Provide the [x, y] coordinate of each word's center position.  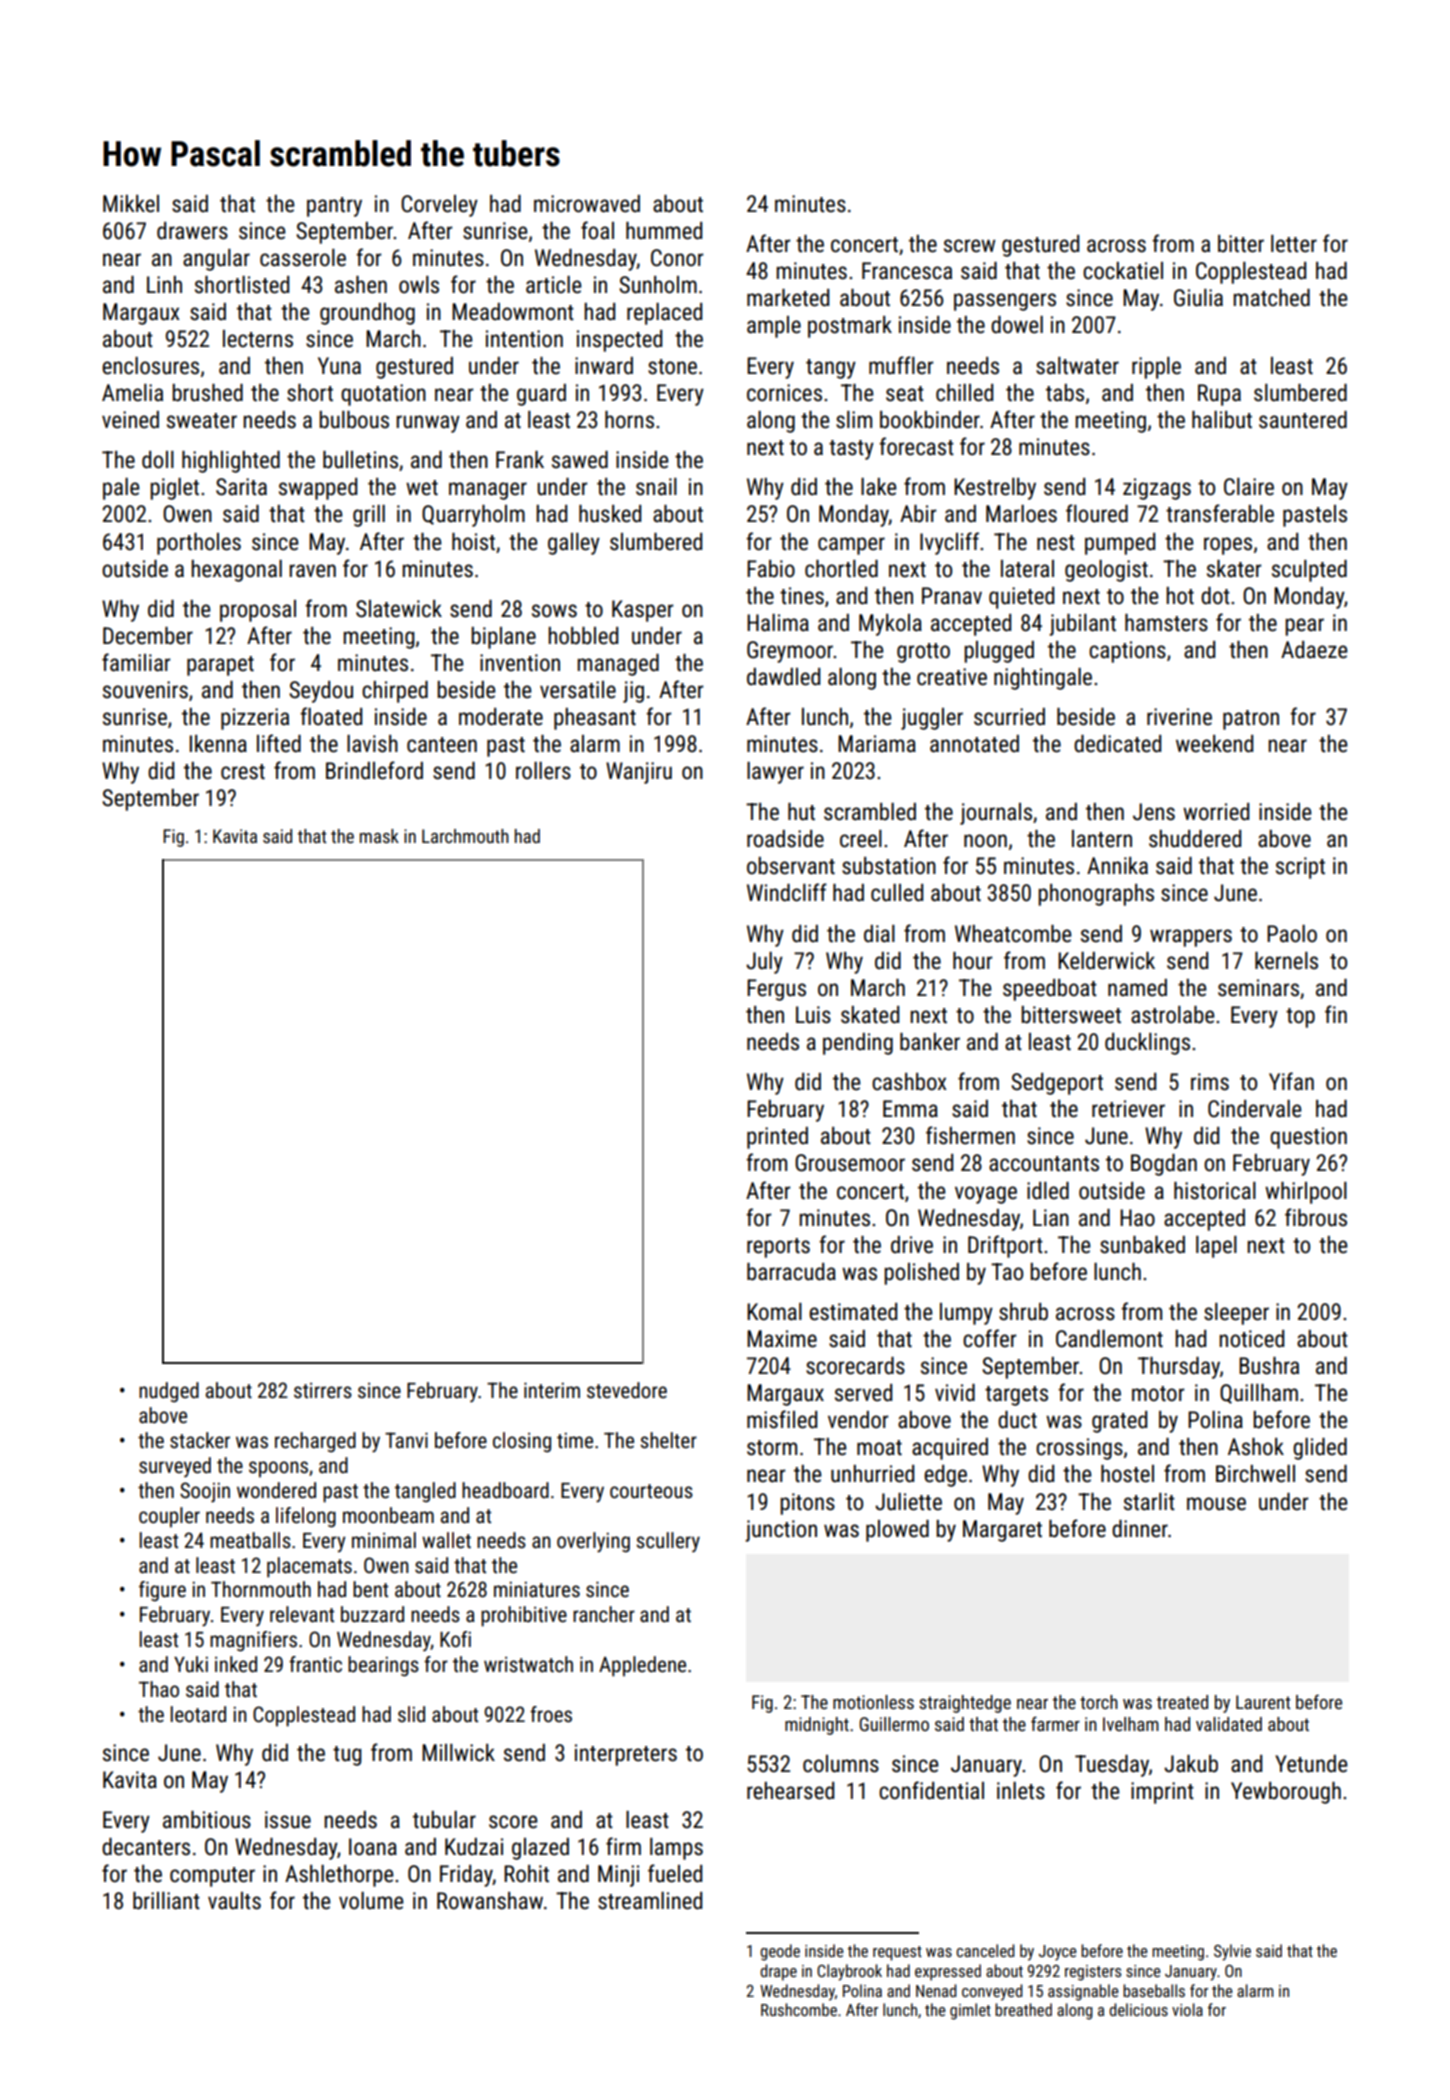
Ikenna [218, 744]
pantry [334, 207]
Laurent [1263, 1702]
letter [1294, 244]
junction [781, 1531]
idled [1048, 1191]
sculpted [1309, 571]
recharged [315, 1442]
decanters [146, 1847]
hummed [664, 231]
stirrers [323, 1391]
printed [777, 1138]
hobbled [583, 636]
